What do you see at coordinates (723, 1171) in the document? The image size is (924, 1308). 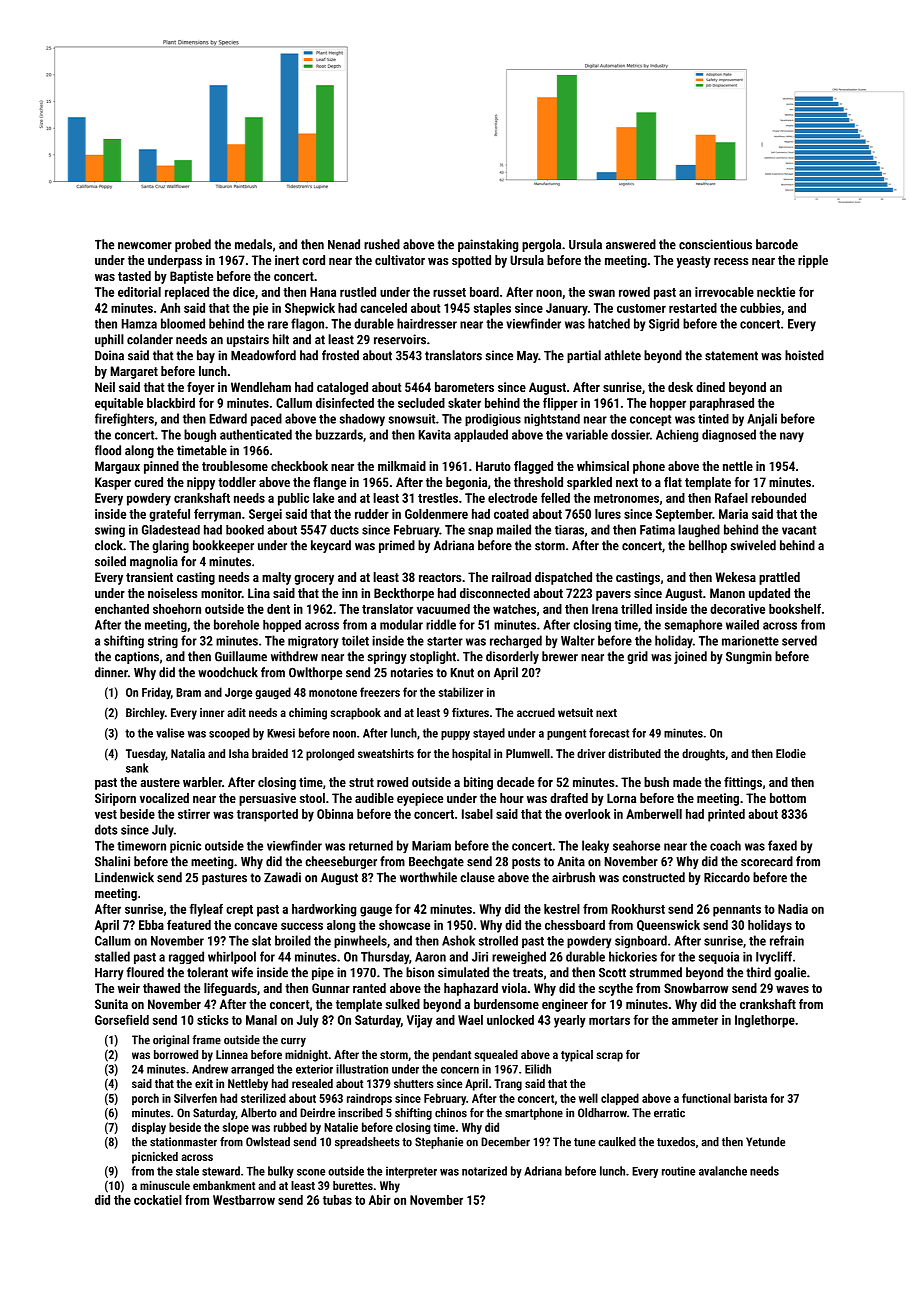 I see `avalanche` at bounding box center [723, 1171].
